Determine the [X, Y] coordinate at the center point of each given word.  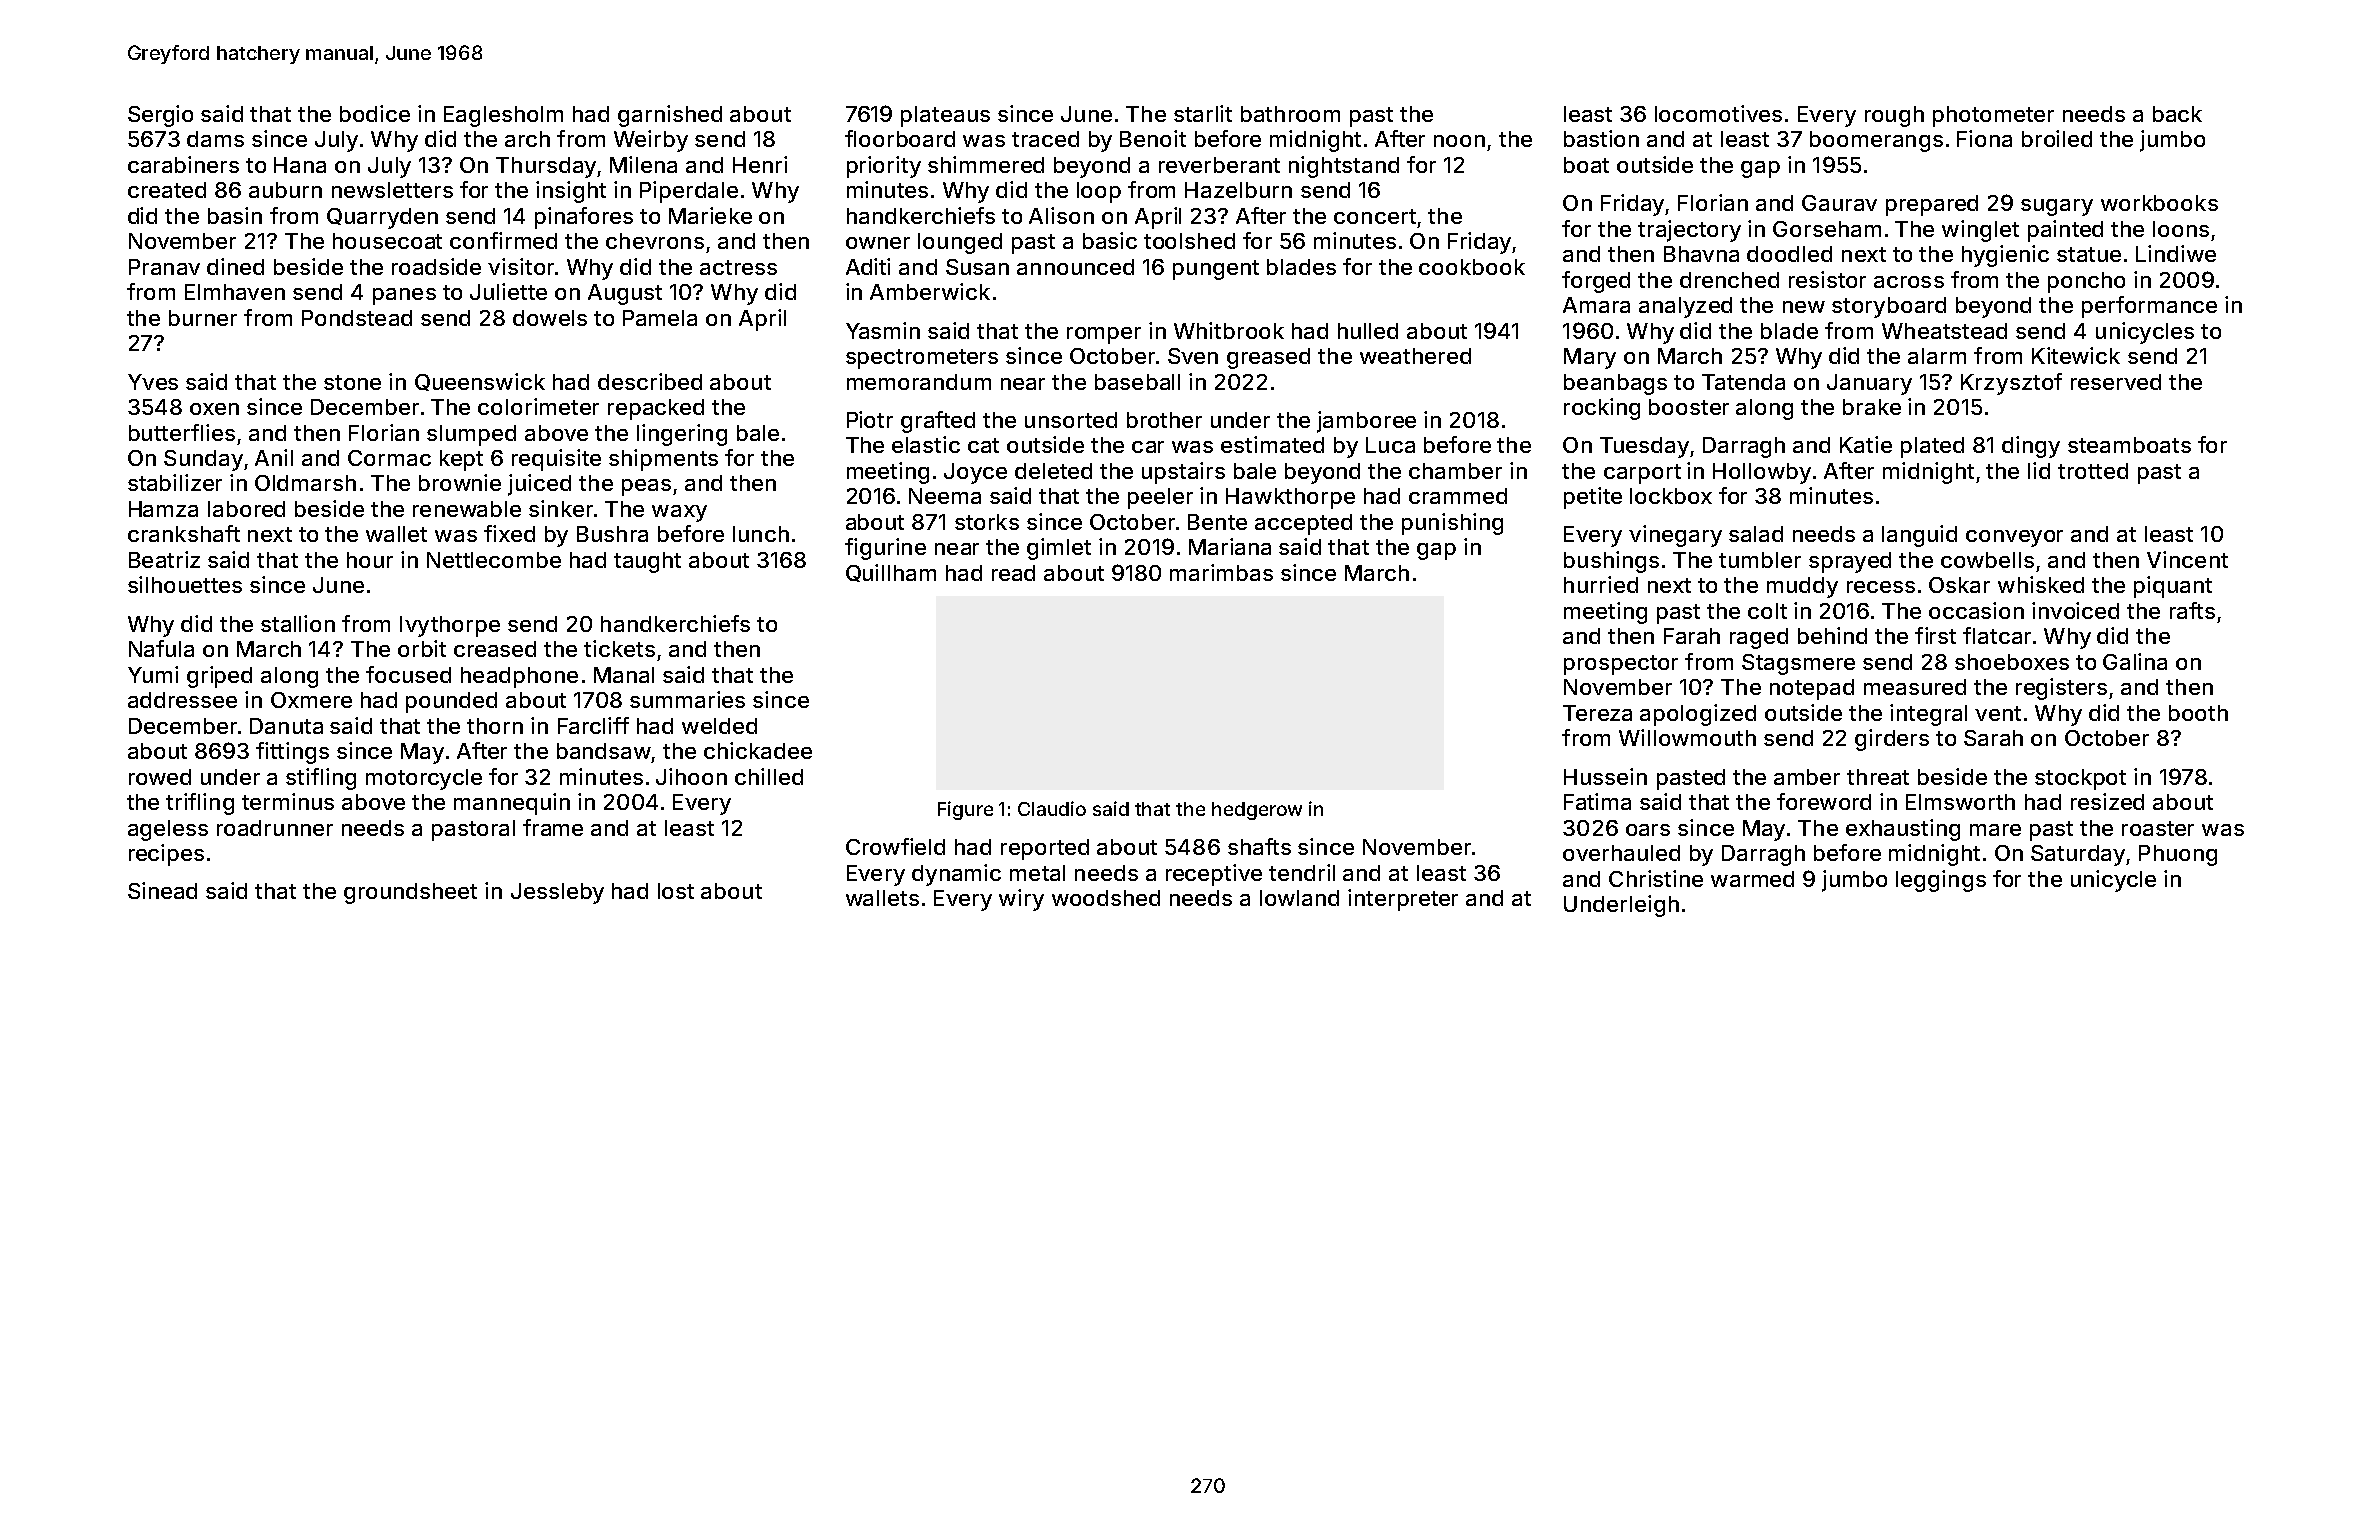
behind [1832, 635]
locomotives [1718, 113]
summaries [687, 699]
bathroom [1290, 114]
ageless [168, 830]
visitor [521, 266]
